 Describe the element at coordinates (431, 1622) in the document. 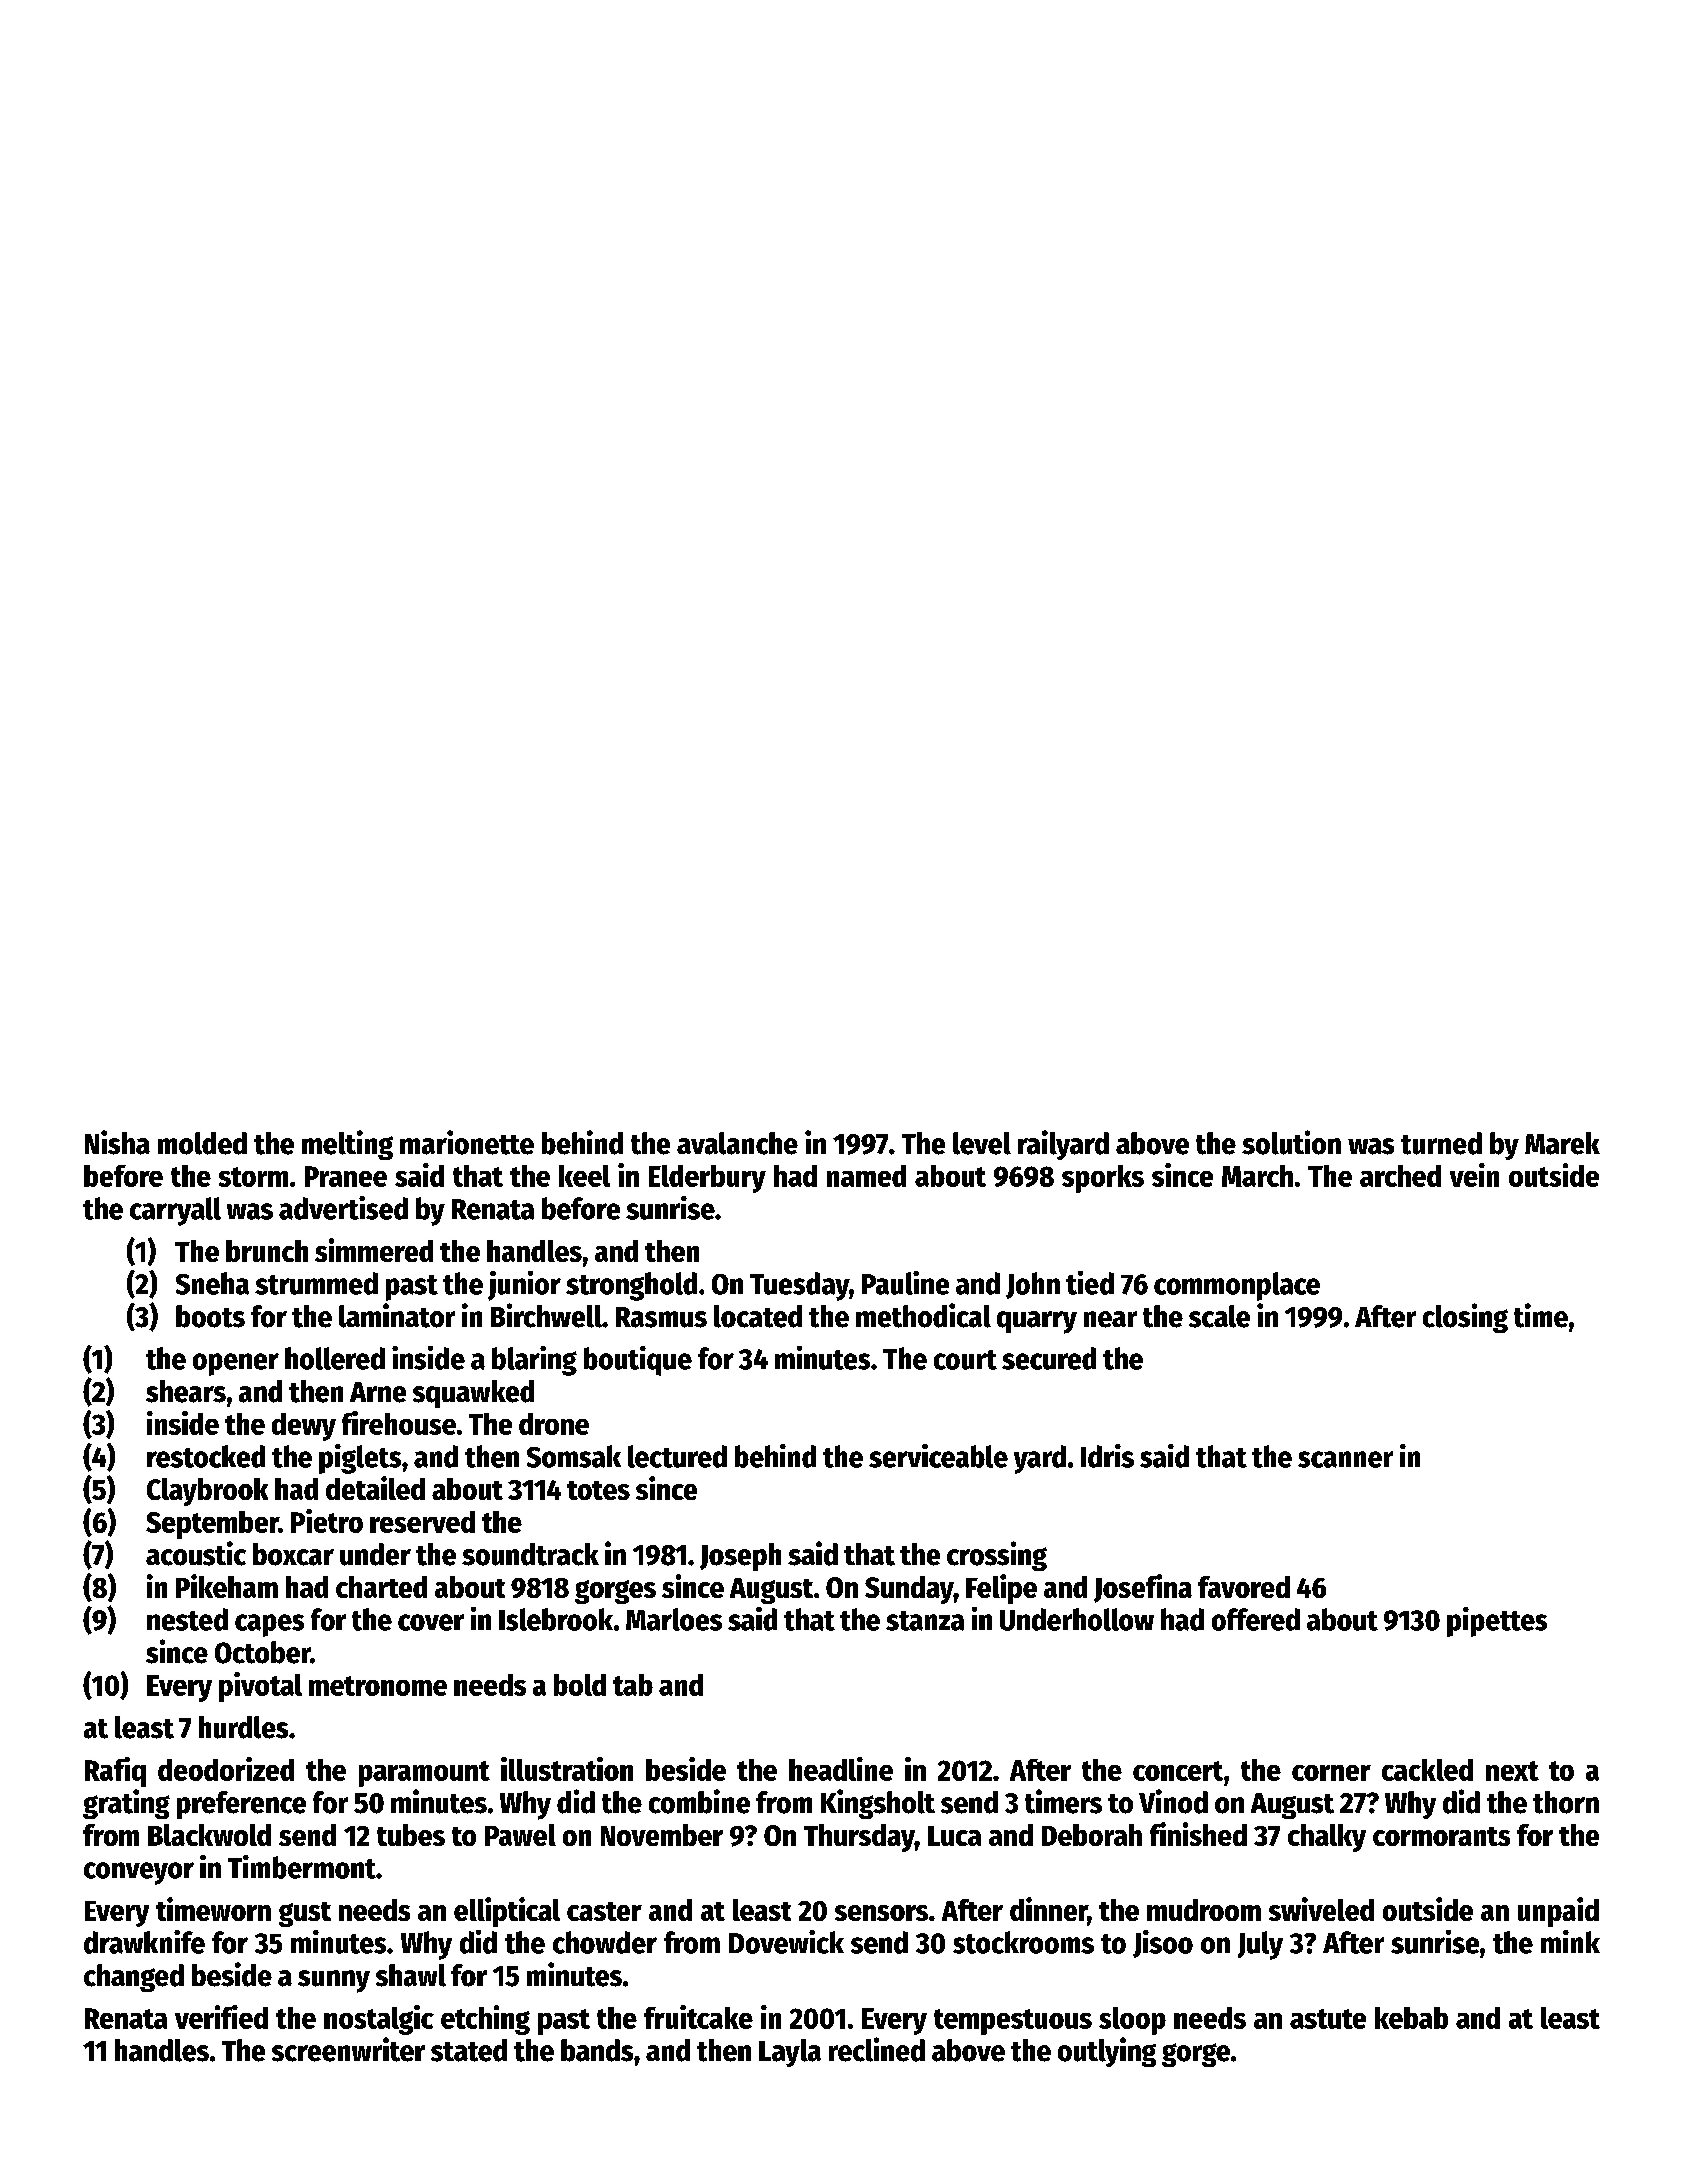

I see `cover` at that location.
